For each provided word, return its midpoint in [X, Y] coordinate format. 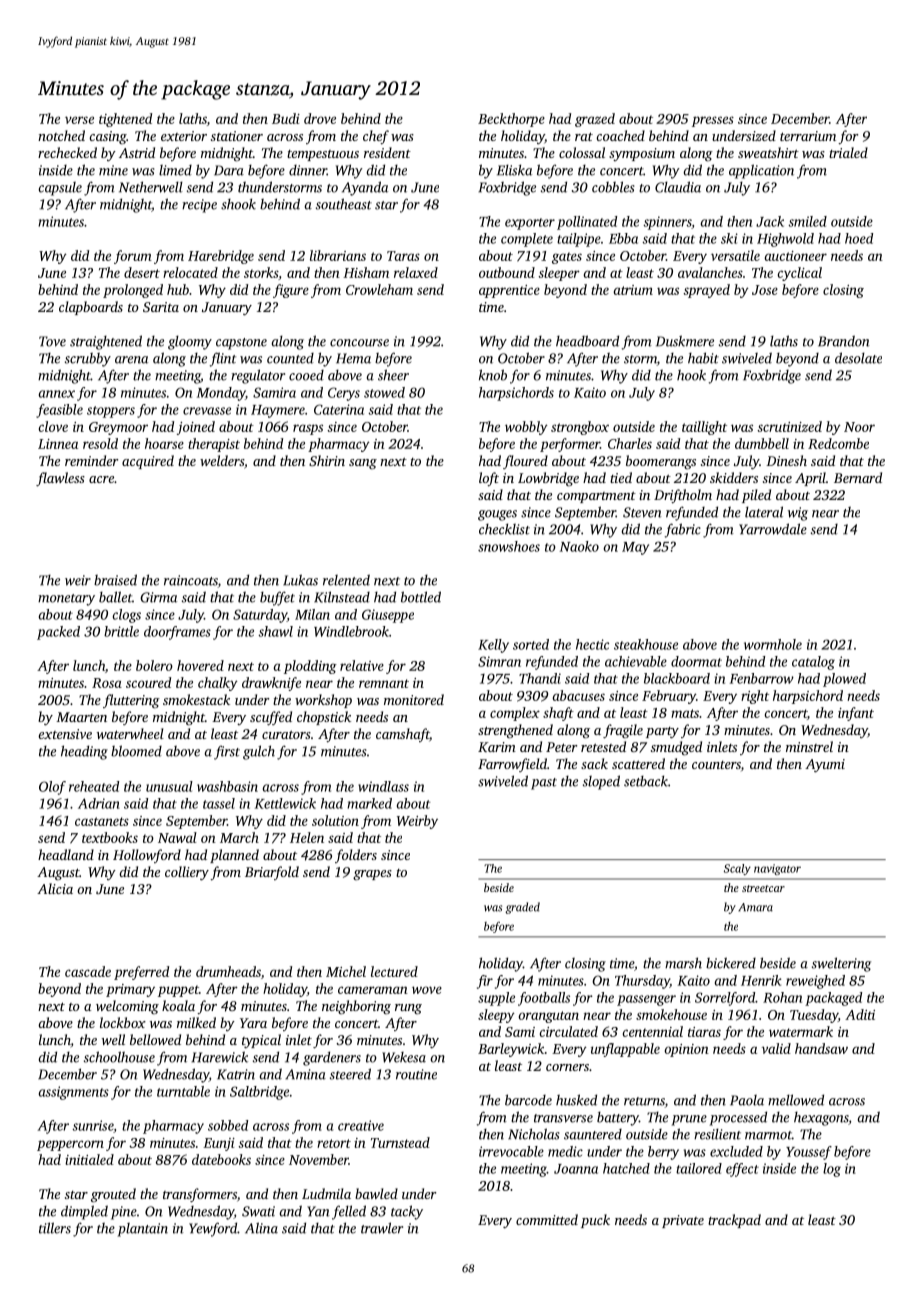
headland [66, 854]
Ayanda [365, 188]
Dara [229, 170]
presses [713, 121]
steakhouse [646, 644]
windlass [383, 786]
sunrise [92, 1125]
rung [408, 1009]
